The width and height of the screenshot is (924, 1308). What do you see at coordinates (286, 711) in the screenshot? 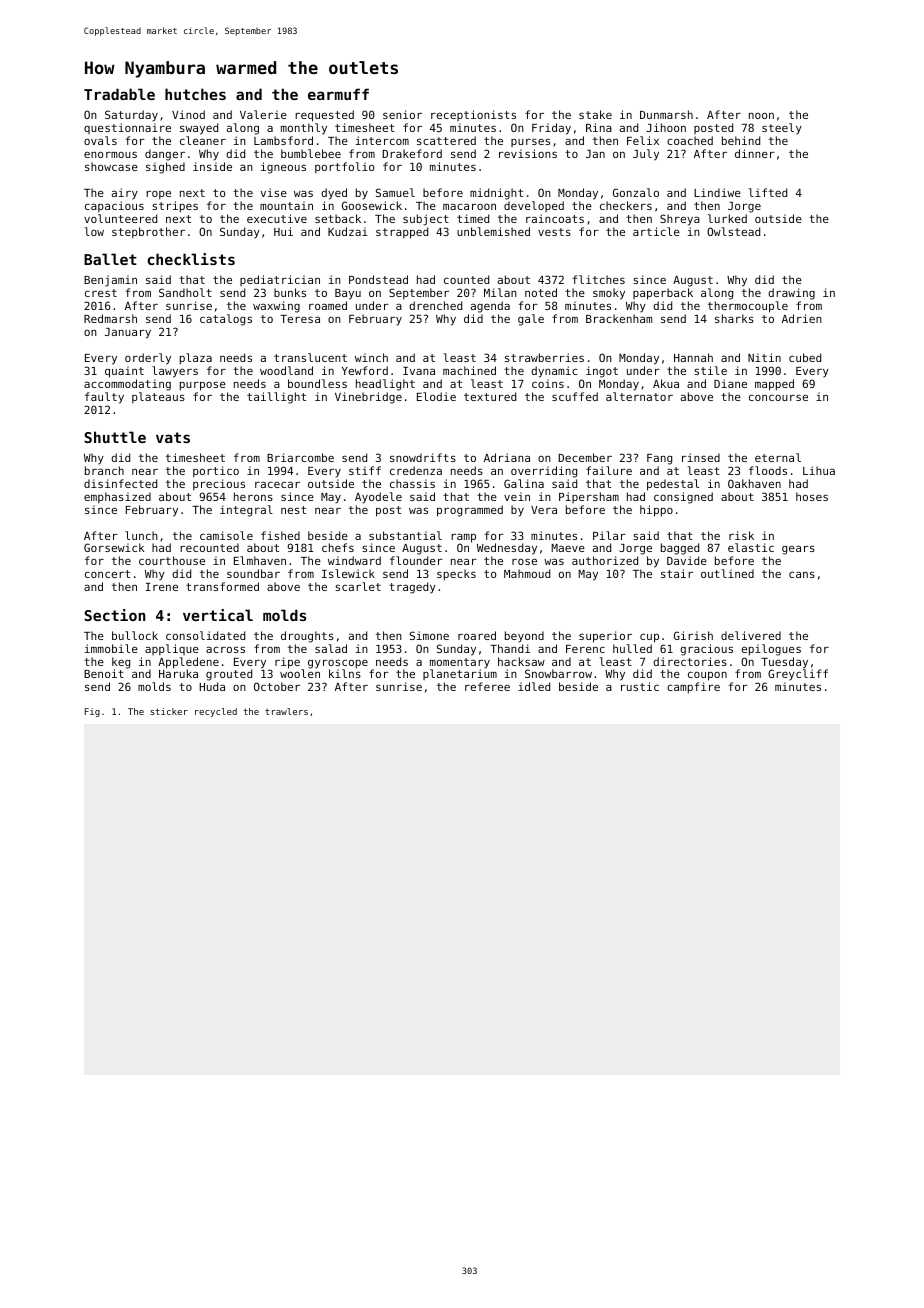
I see `trawlers` at bounding box center [286, 711].
